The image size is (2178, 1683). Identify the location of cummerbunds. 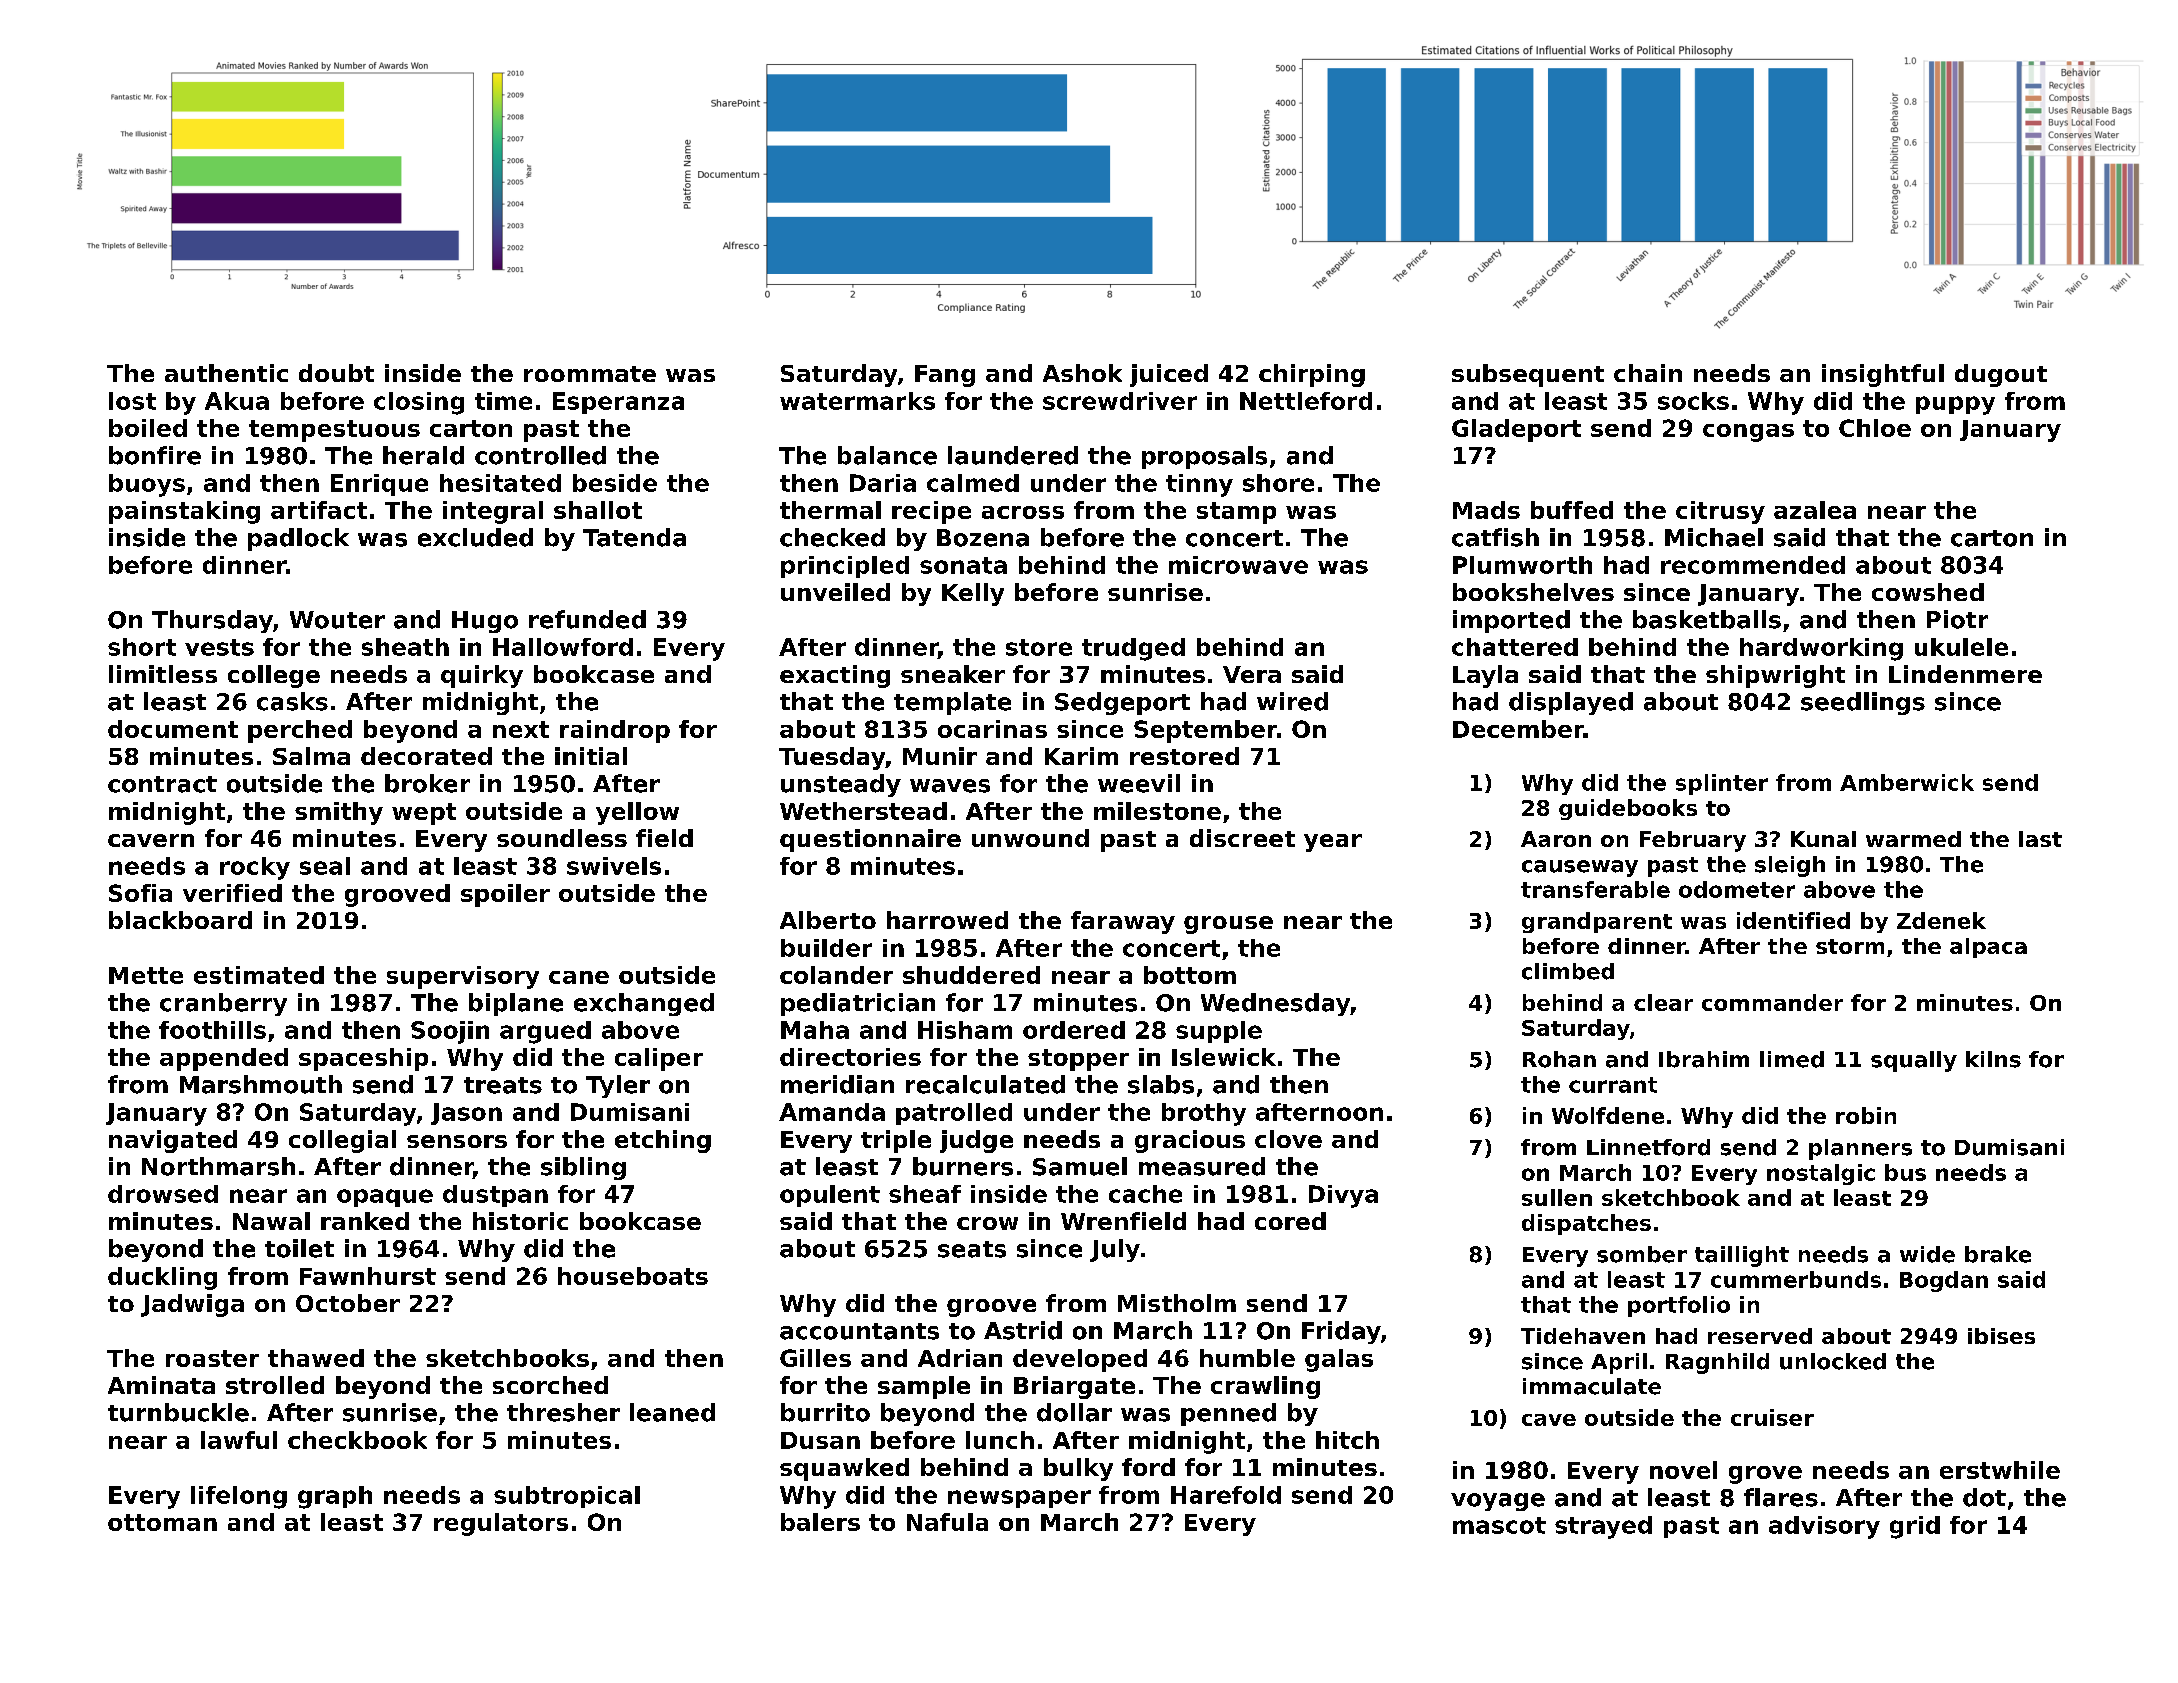
(1796, 1279).
